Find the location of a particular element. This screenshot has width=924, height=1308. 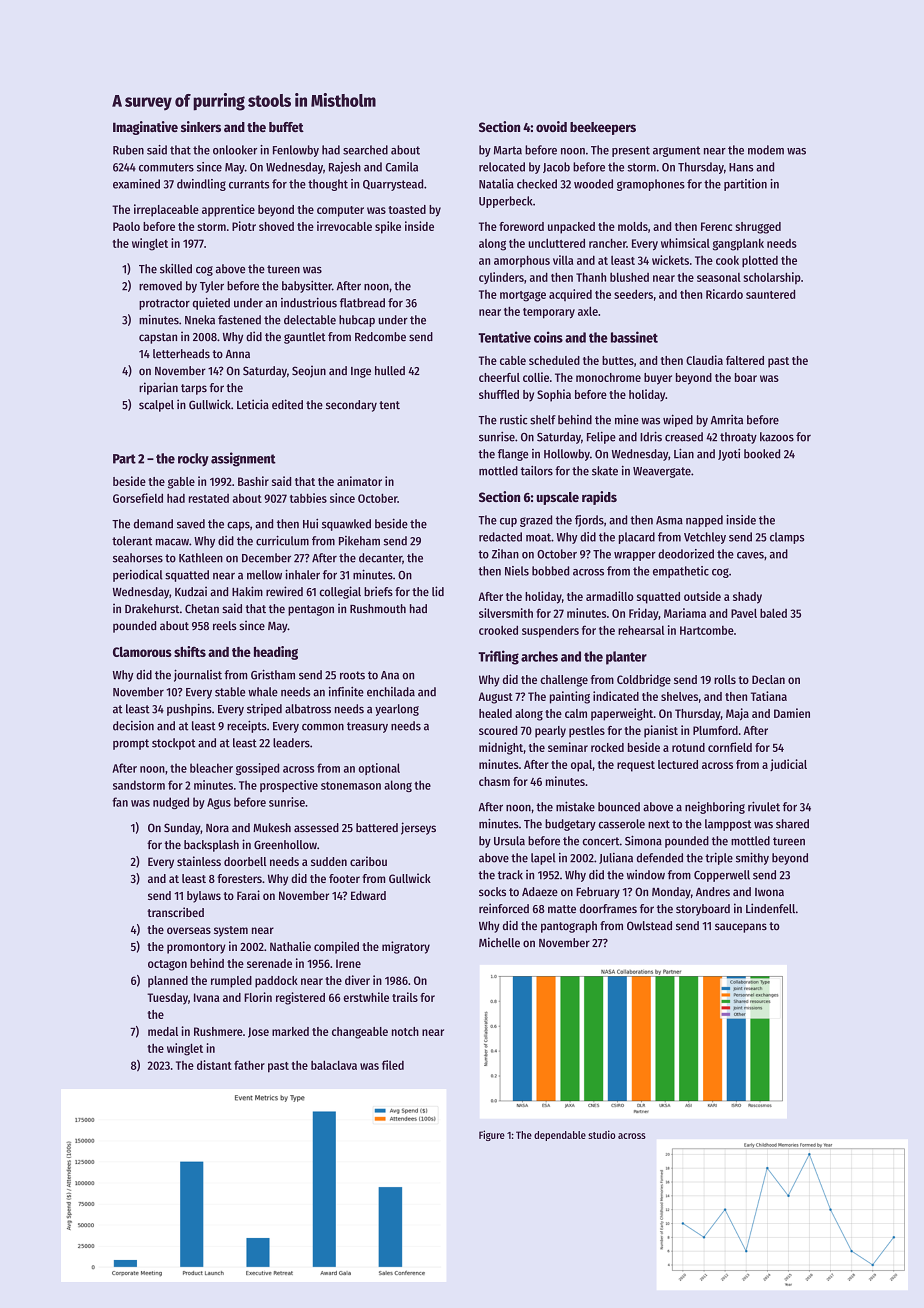

father is located at coordinates (249, 1065).
